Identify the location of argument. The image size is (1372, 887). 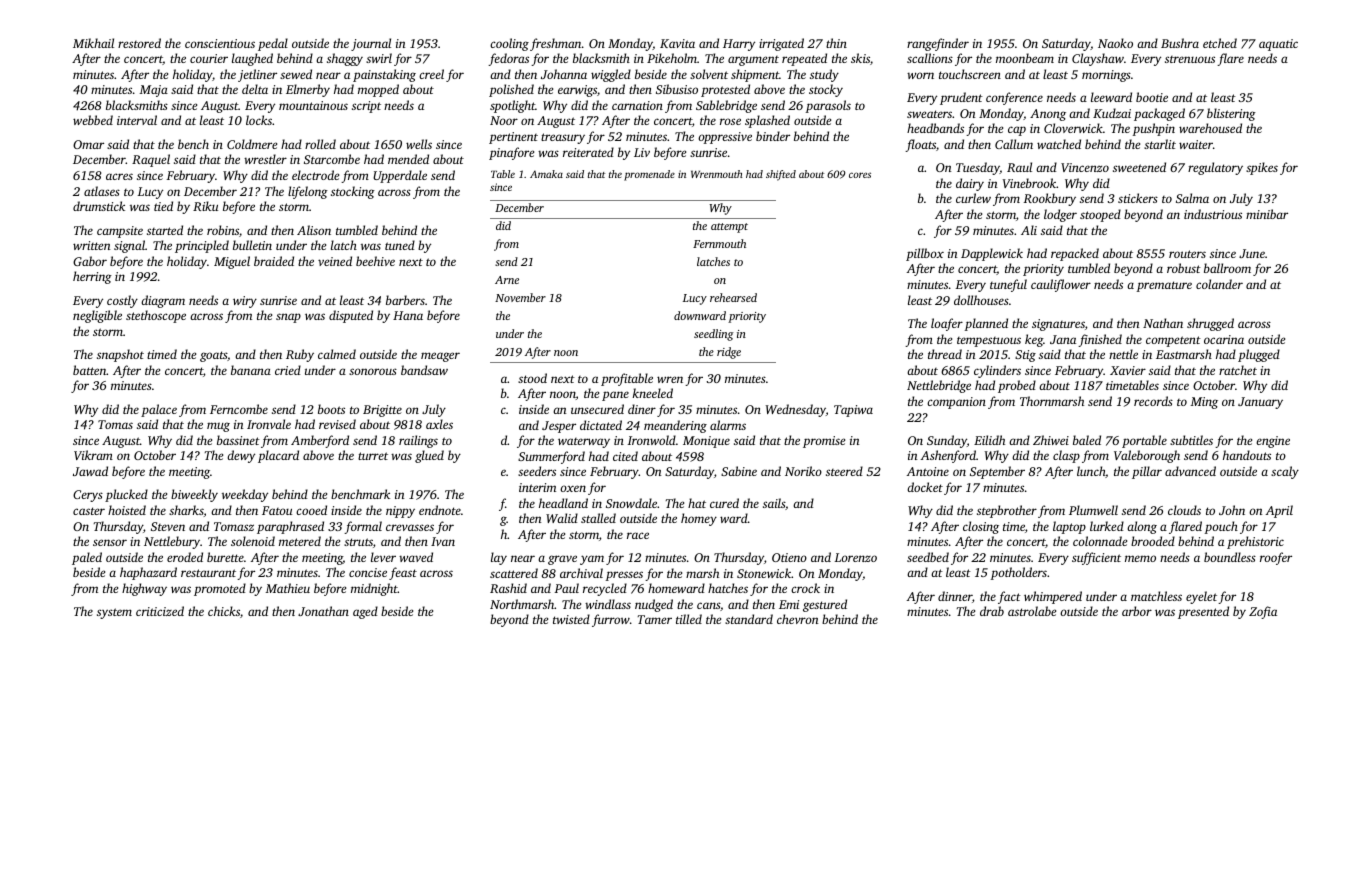
(753, 61).
